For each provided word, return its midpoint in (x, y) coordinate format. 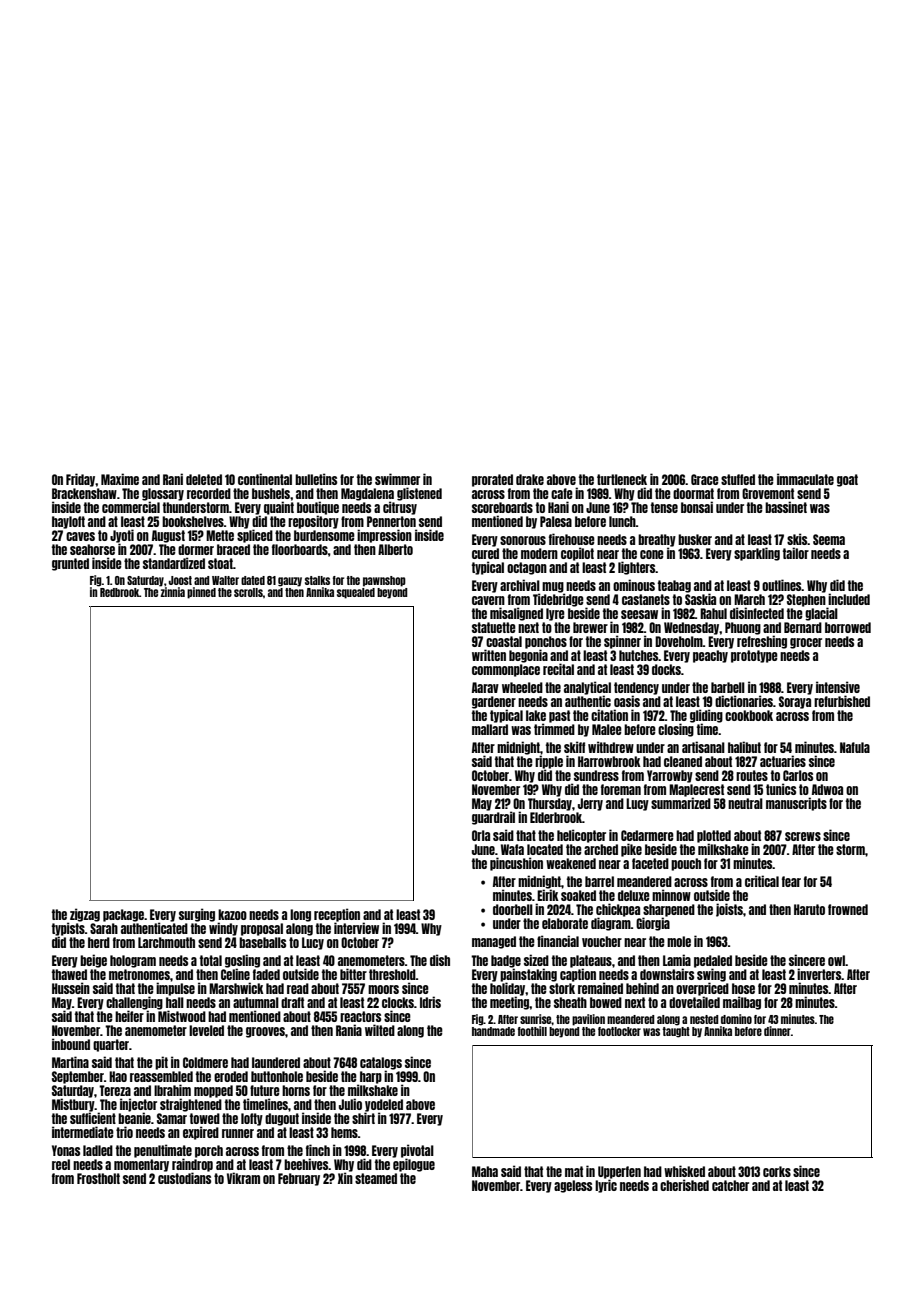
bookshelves (193, 521)
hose (743, 988)
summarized (681, 803)
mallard (490, 729)
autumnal (256, 1002)
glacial (821, 614)
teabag (674, 586)
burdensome (324, 535)
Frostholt (98, 1178)
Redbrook (120, 592)
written (489, 655)
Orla (481, 835)
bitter (353, 974)
